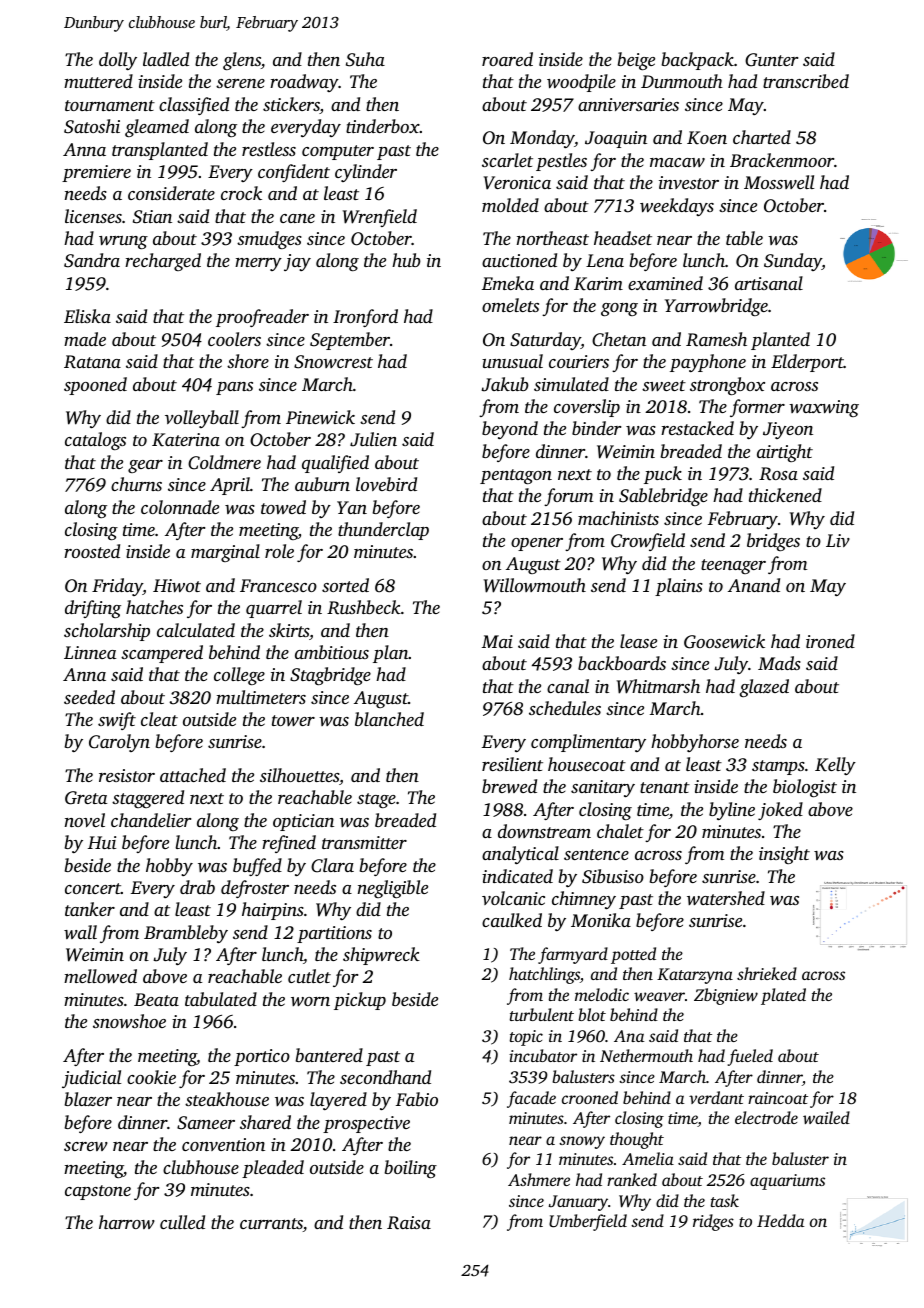 The height and width of the screenshot is (1308, 924). I want to click on Raisa, so click(409, 1223).
